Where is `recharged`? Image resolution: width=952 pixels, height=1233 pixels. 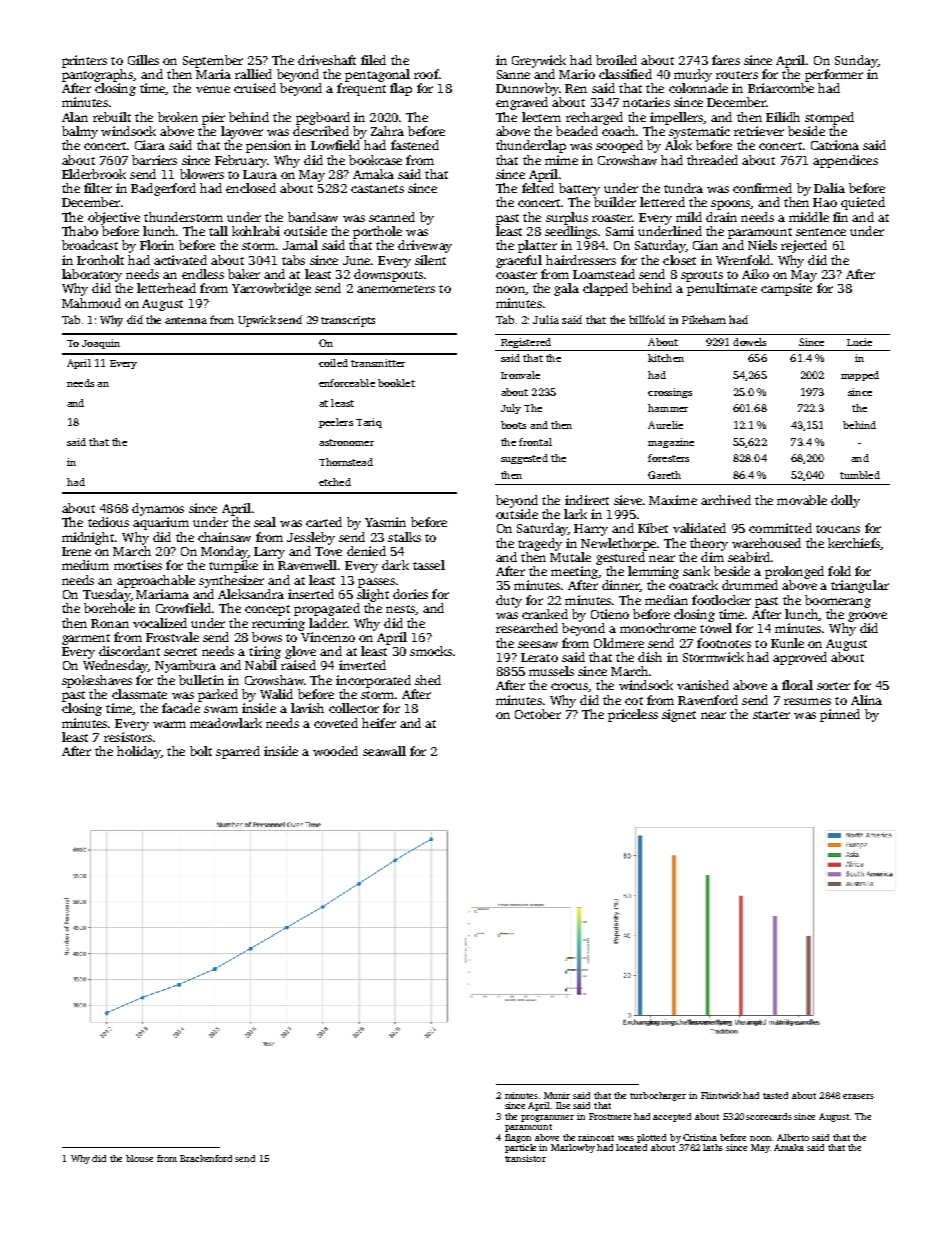 recharged is located at coordinates (594, 118).
